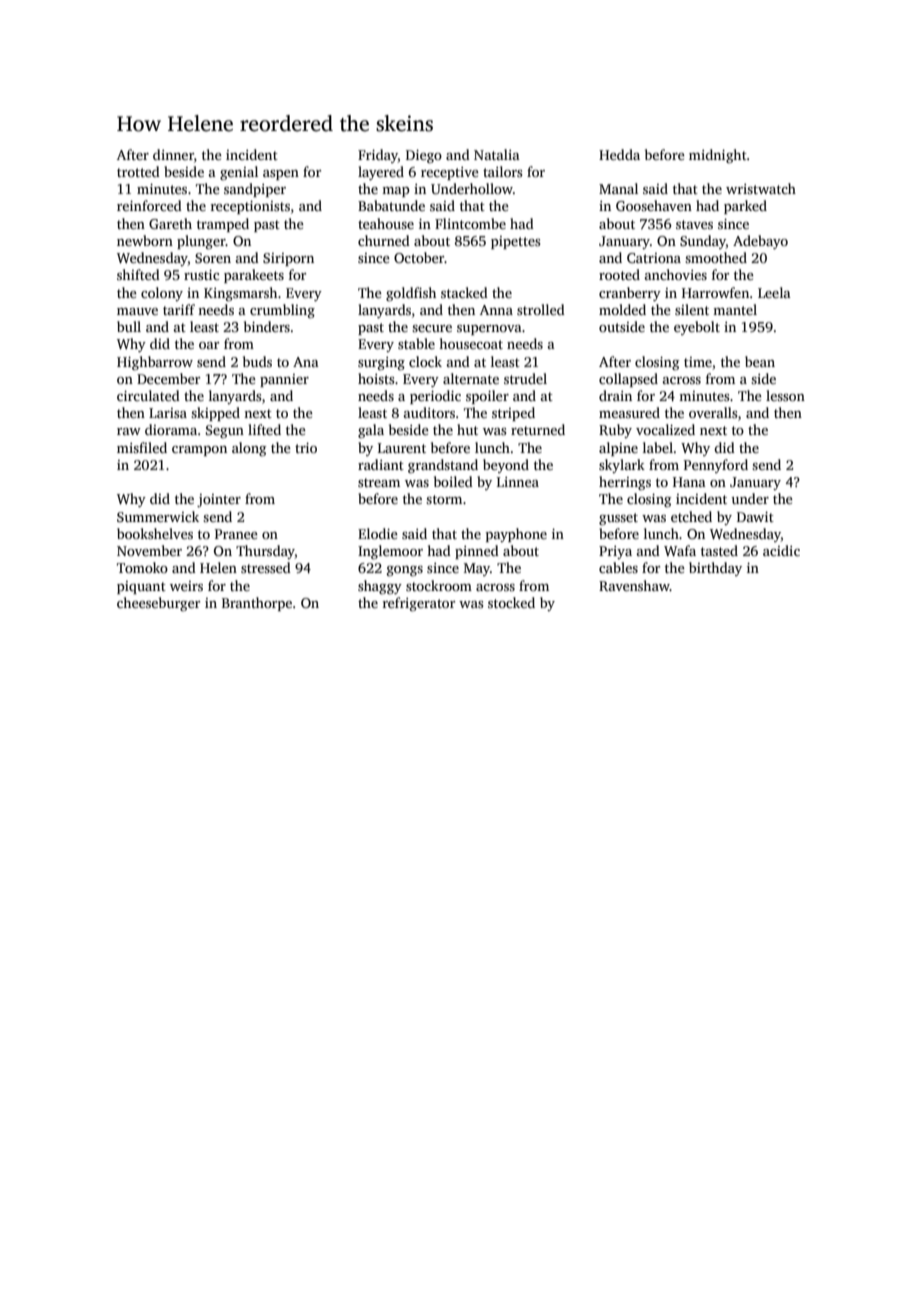 Image resolution: width=924 pixels, height=1308 pixels. I want to click on Kingsmarsh, so click(240, 294).
